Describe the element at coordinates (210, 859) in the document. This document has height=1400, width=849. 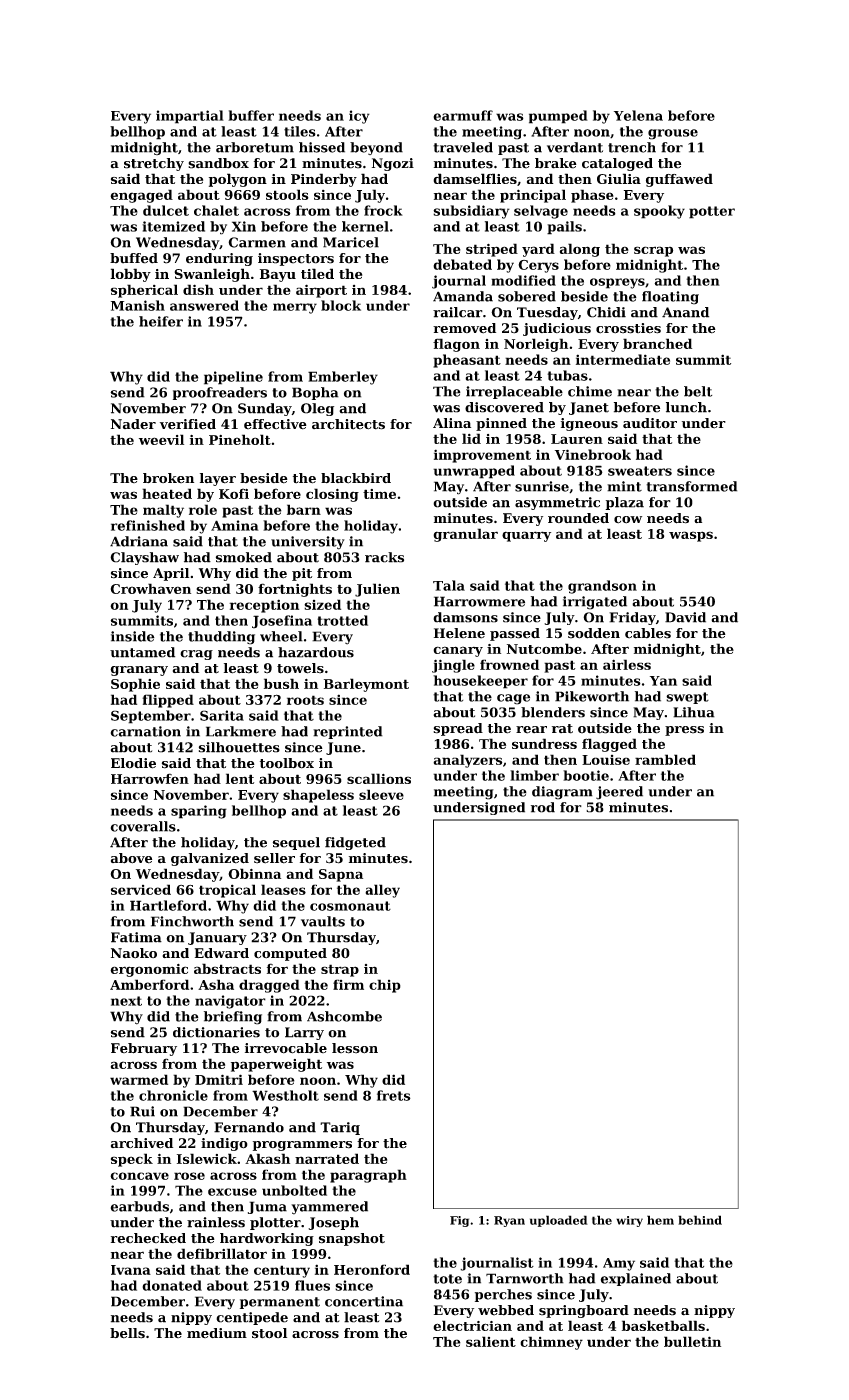
I see `galvanized` at that location.
